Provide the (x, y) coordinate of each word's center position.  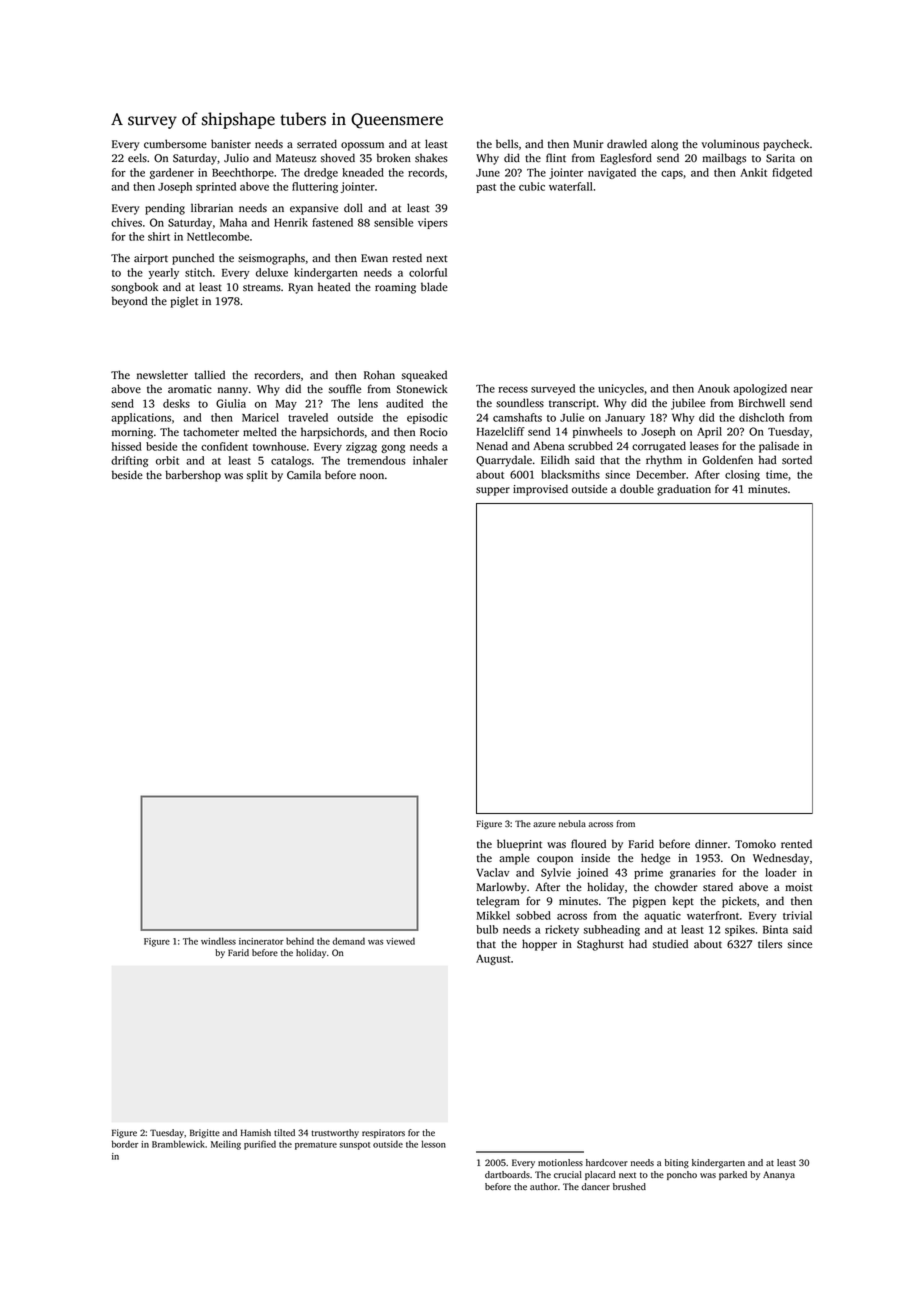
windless (218, 941)
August (493, 960)
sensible (393, 222)
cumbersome (175, 144)
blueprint (519, 845)
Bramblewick (178, 1144)
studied (670, 944)
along (664, 145)
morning (132, 433)
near (802, 390)
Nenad (492, 446)
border (125, 1144)
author (544, 1186)
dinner (711, 844)
